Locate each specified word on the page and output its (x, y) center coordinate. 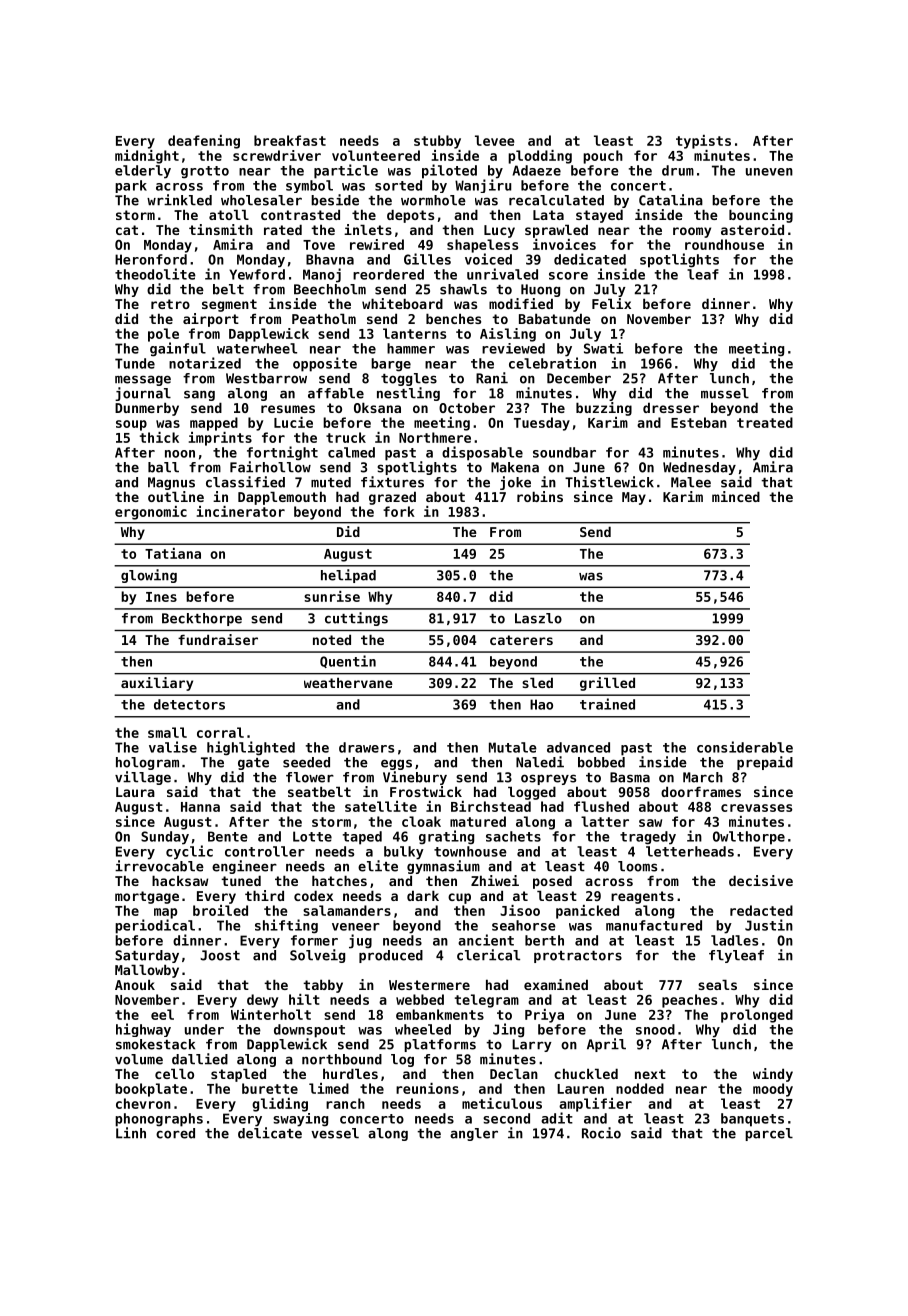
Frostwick (426, 791)
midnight (147, 157)
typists (703, 142)
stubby (437, 142)
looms (637, 866)
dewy (262, 1001)
